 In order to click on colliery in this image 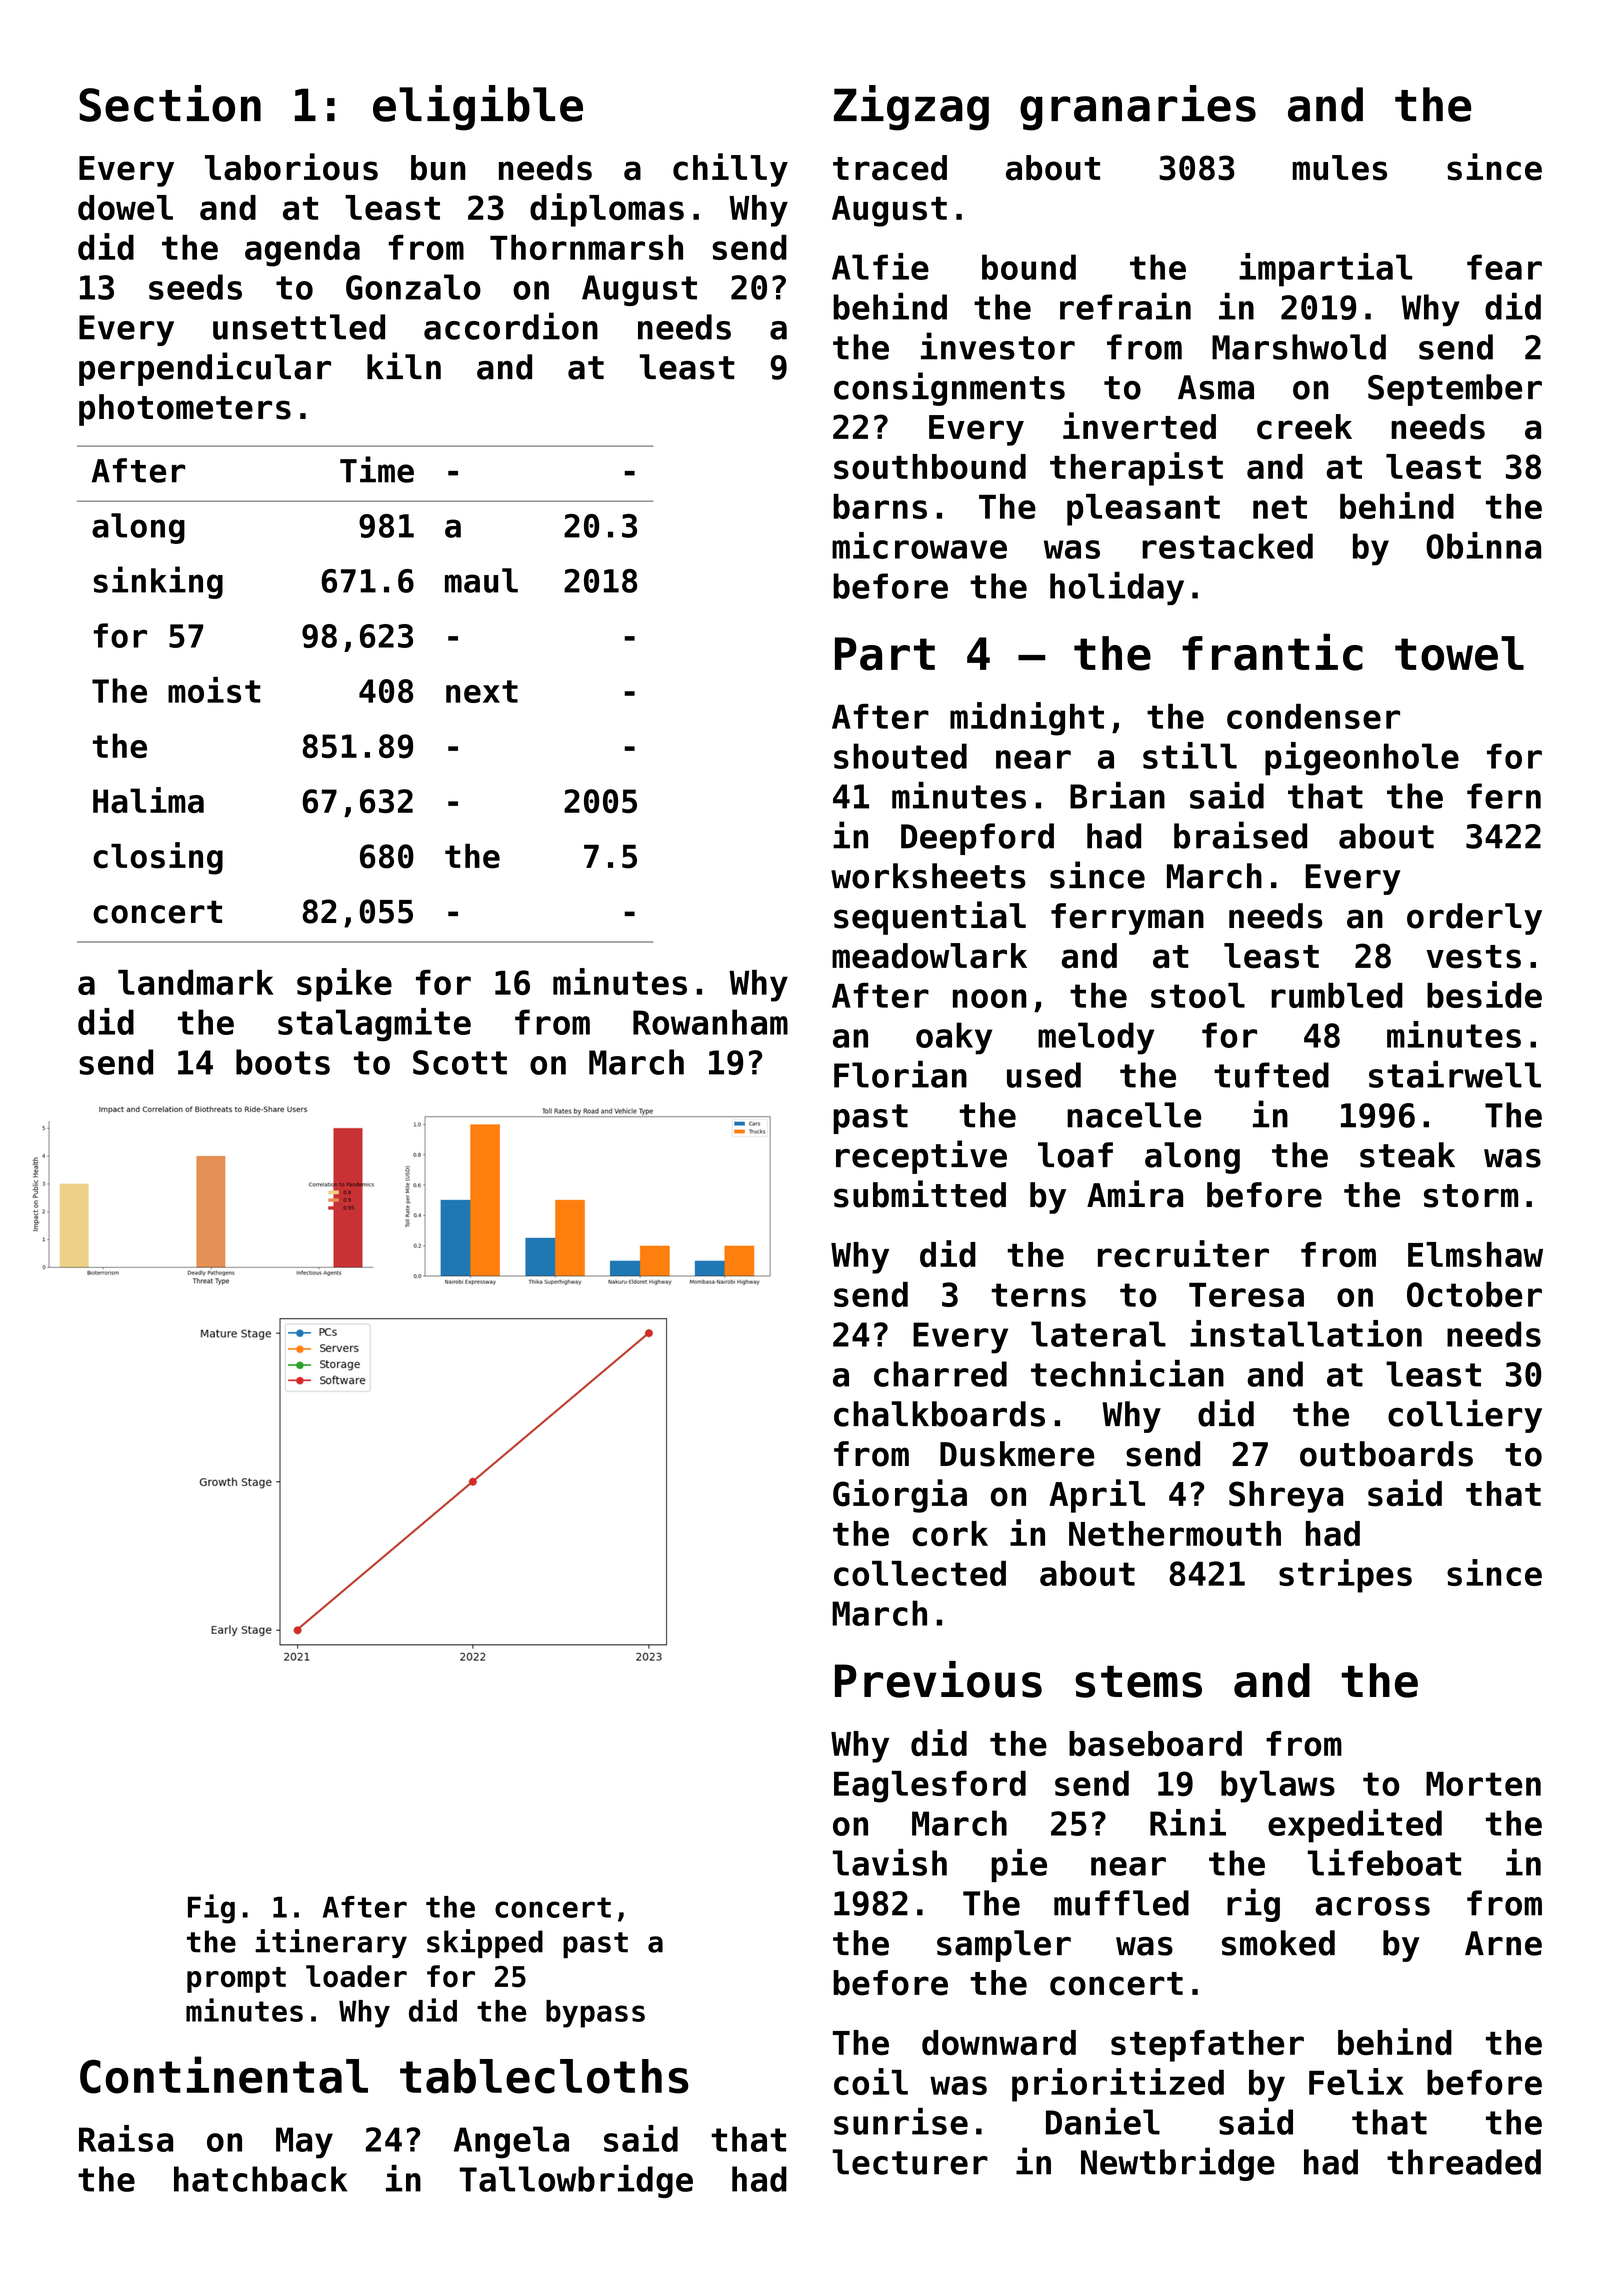, I will do `click(1465, 1416)`.
